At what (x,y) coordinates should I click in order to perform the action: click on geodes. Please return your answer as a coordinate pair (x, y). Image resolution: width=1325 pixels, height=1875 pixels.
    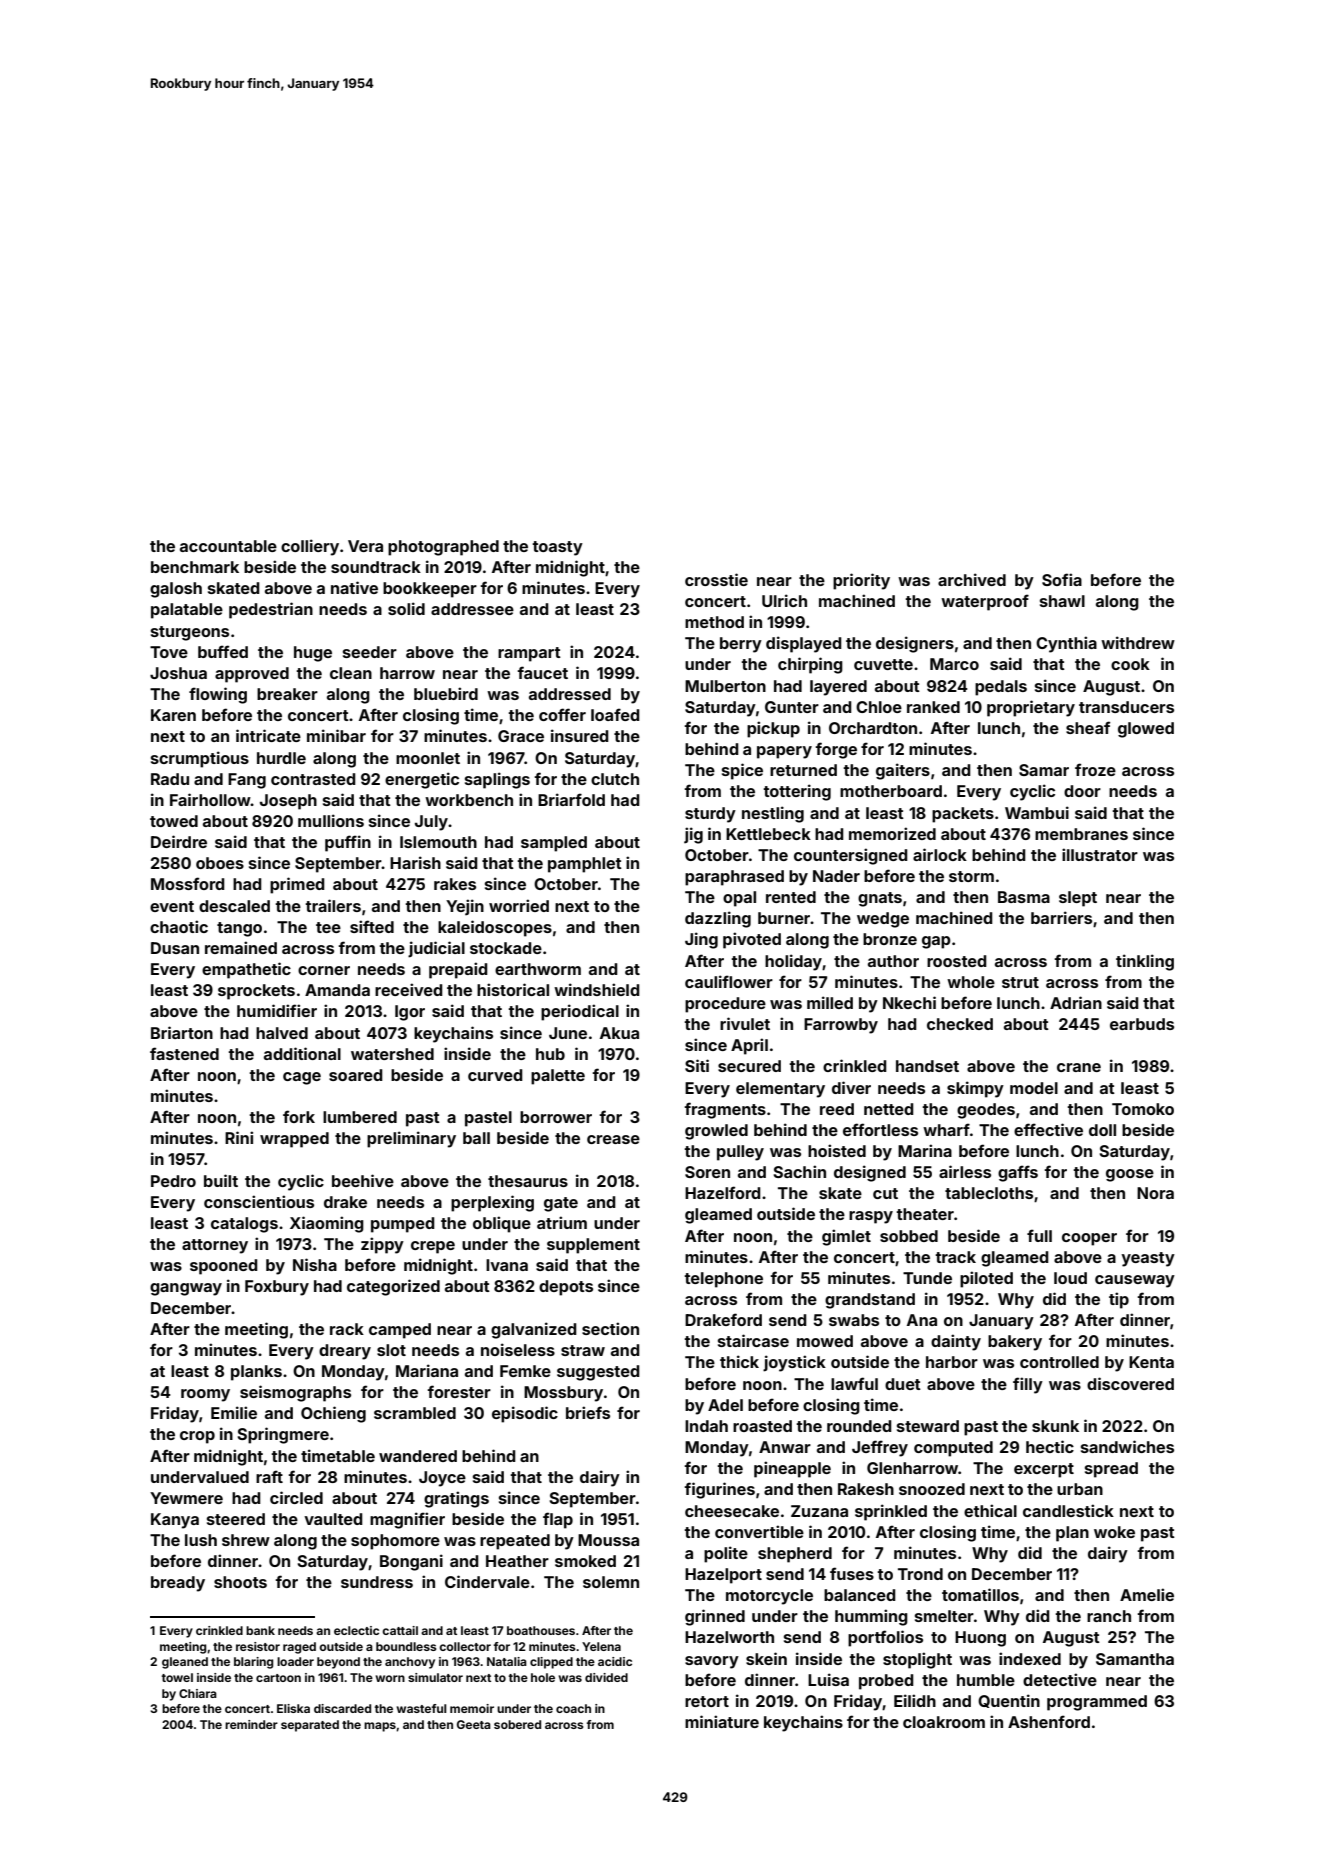
    Looking at the image, I should click on (986, 1111).
